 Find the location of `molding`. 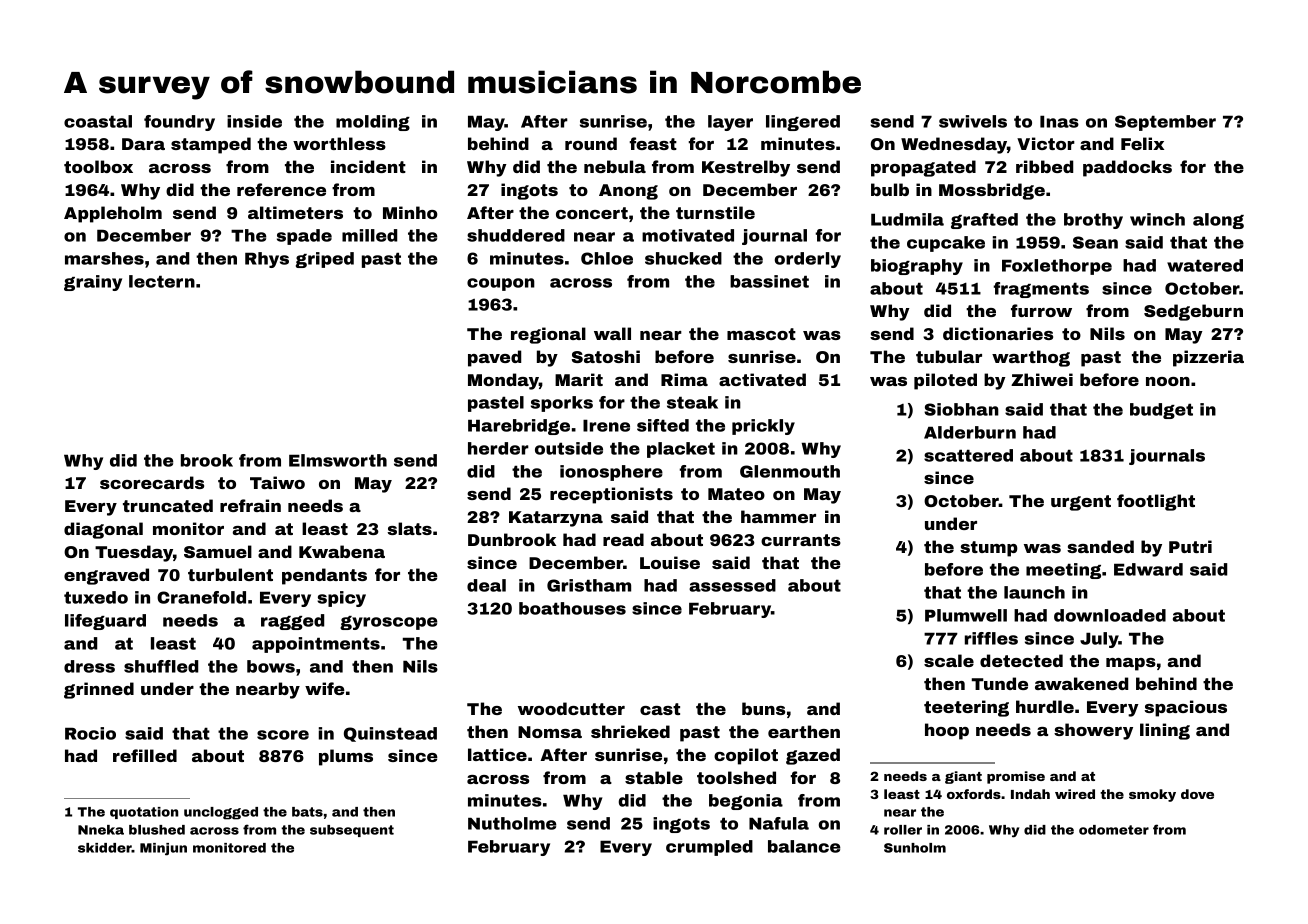

molding is located at coordinates (373, 123).
